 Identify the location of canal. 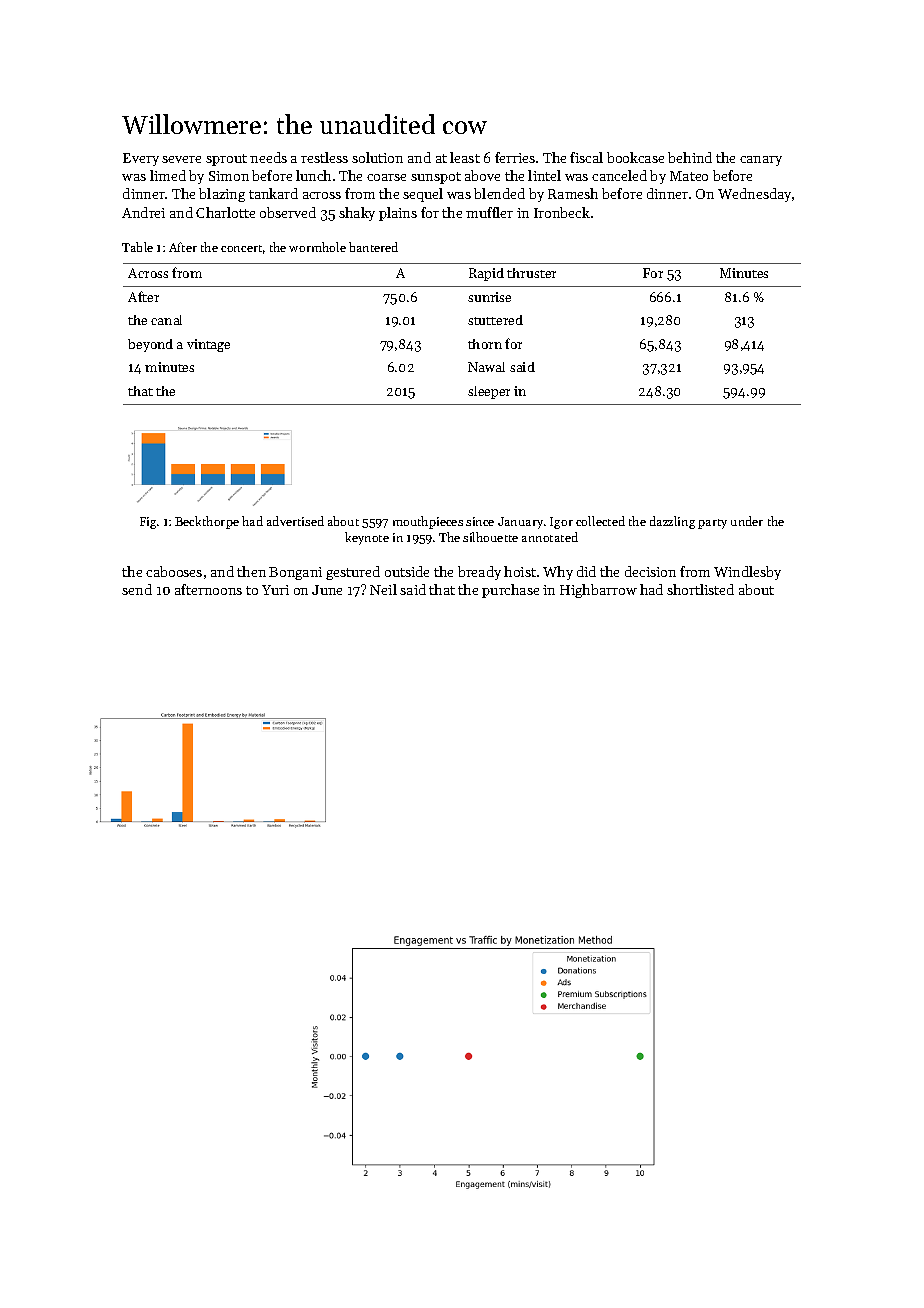
(166, 320).
